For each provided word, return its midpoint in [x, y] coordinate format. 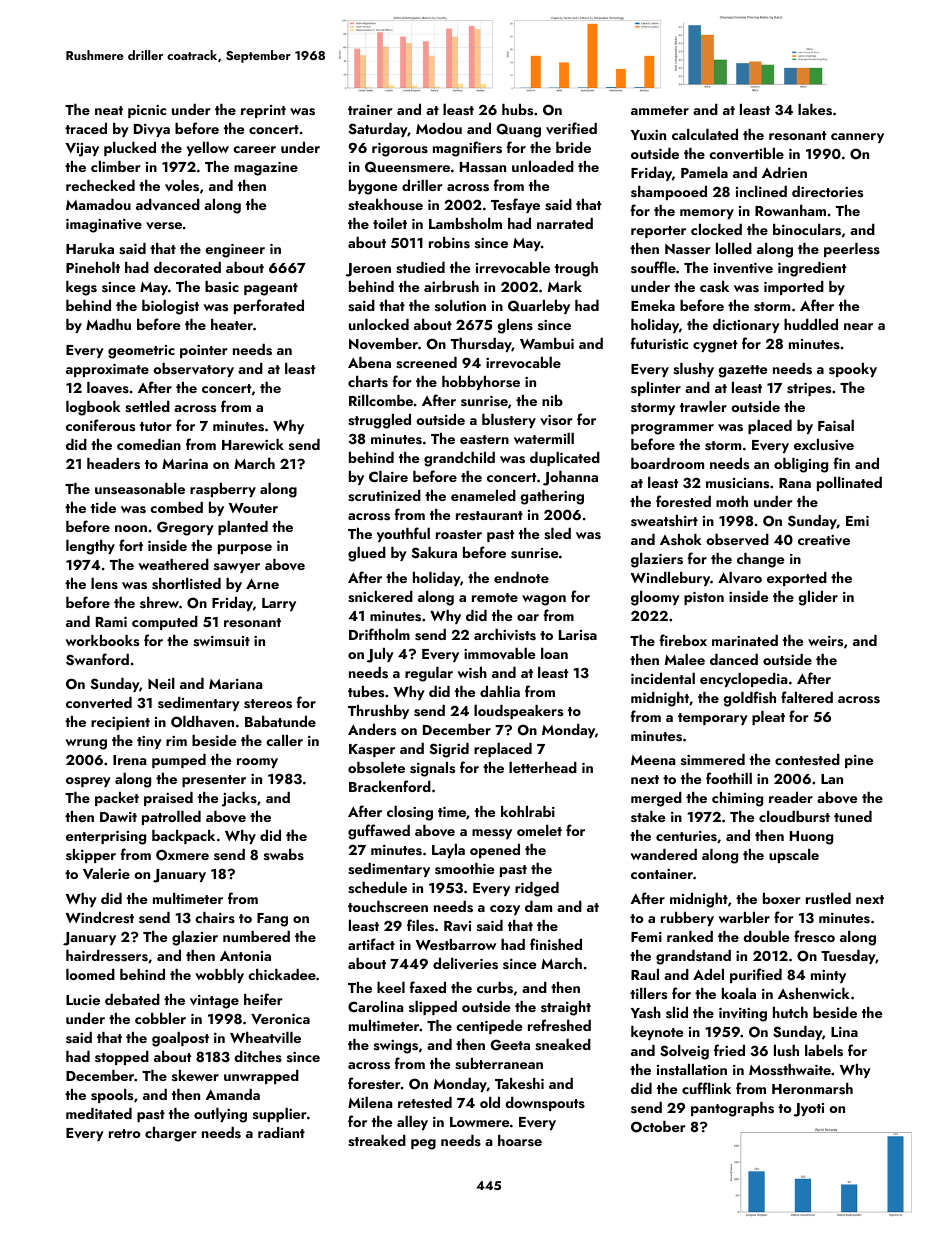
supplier [280, 1115]
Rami [111, 622]
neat [109, 110]
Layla [448, 851]
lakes [815, 110]
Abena [369, 362]
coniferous [100, 425]
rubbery [687, 919]
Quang [519, 130]
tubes [366, 692]
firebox [683, 640]
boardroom [667, 463]
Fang [272, 920]
